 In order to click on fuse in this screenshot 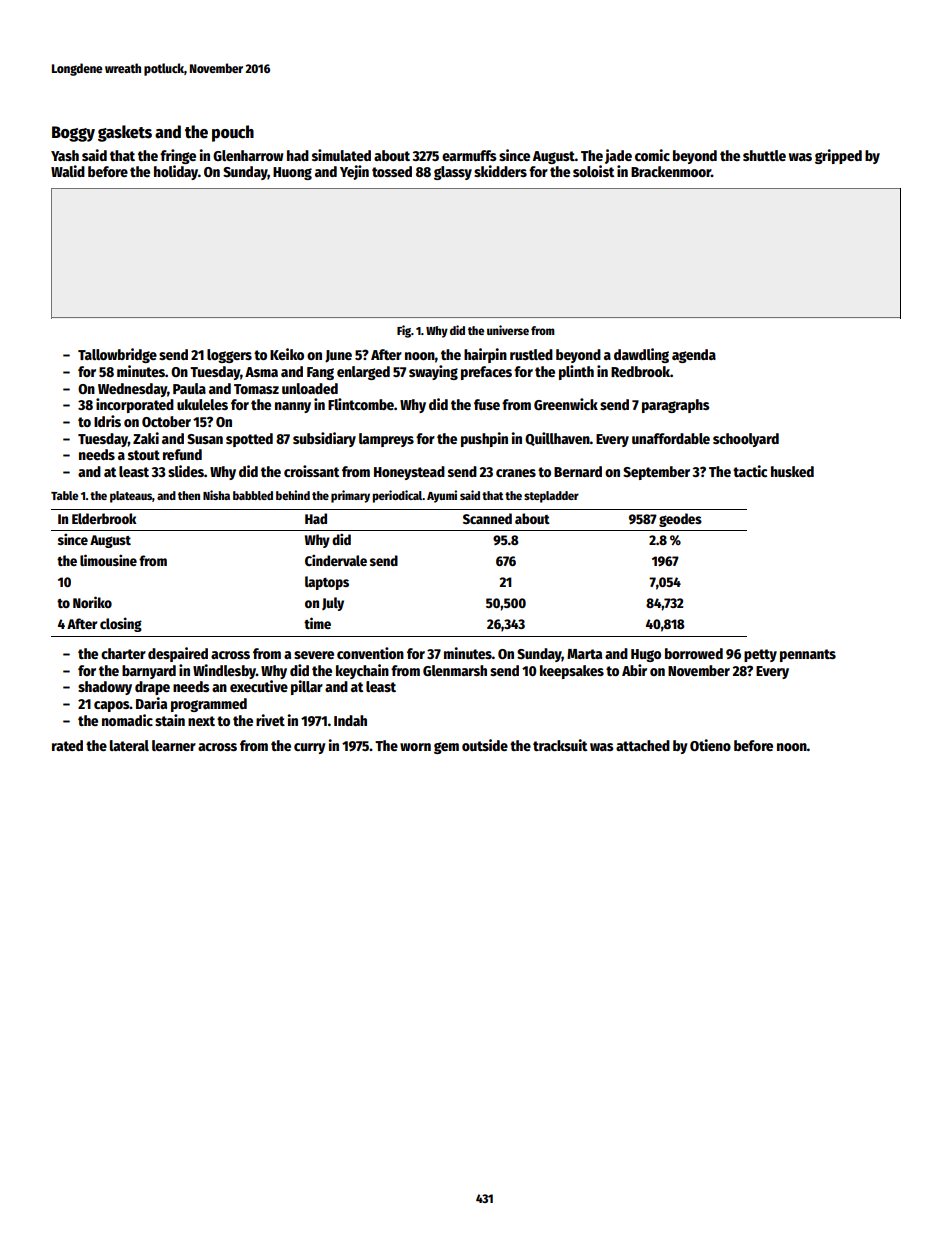, I will do `click(487, 404)`.
